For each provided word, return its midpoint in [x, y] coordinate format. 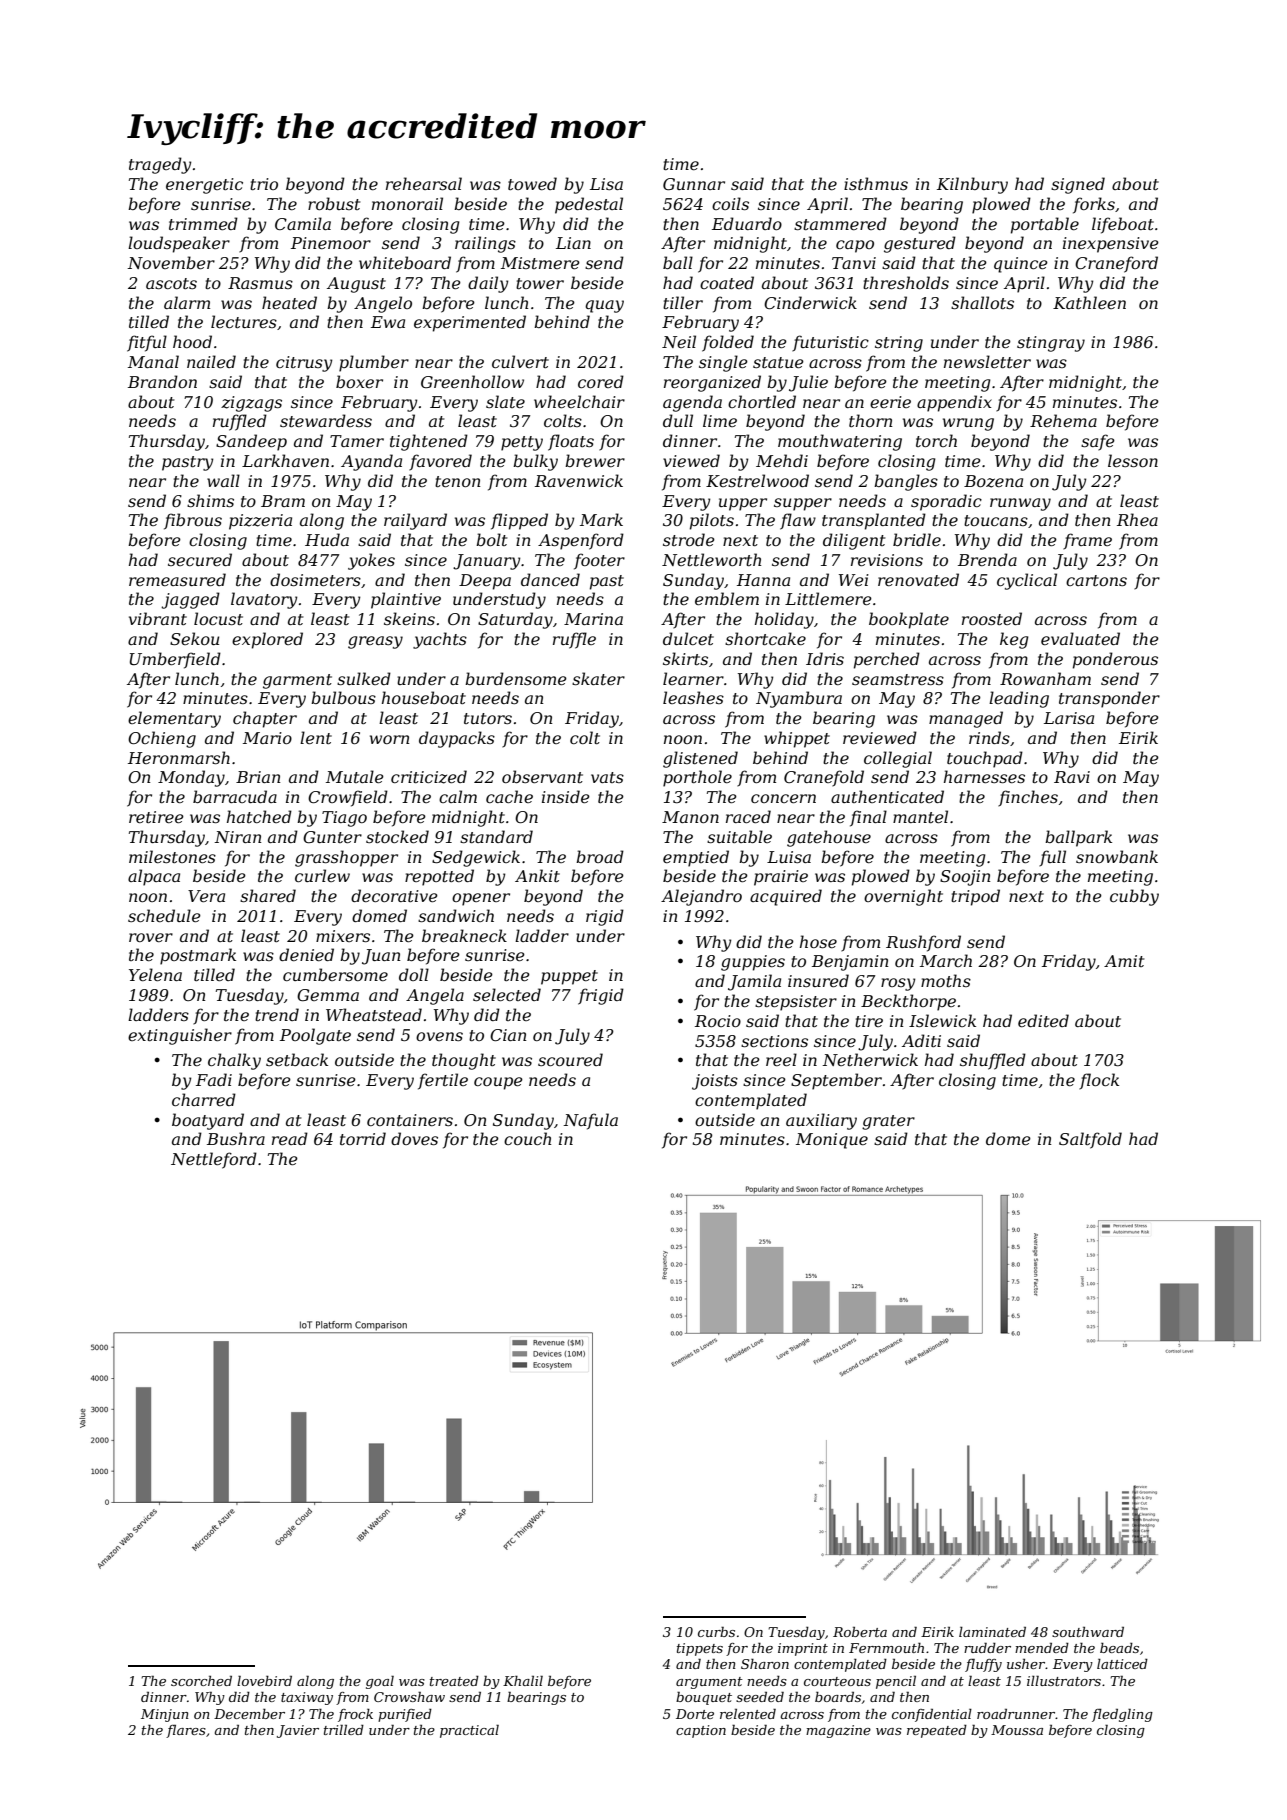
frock [355, 1715]
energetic [204, 186]
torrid [363, 1138]
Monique [832, 1141]
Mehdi [782, 460]
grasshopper [346, 858]
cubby [1134, 897]
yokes [371, 561]
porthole [697, 778]
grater [888, 1122]
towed [532, 183]
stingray [1051, 344]
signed [1078, 185]
